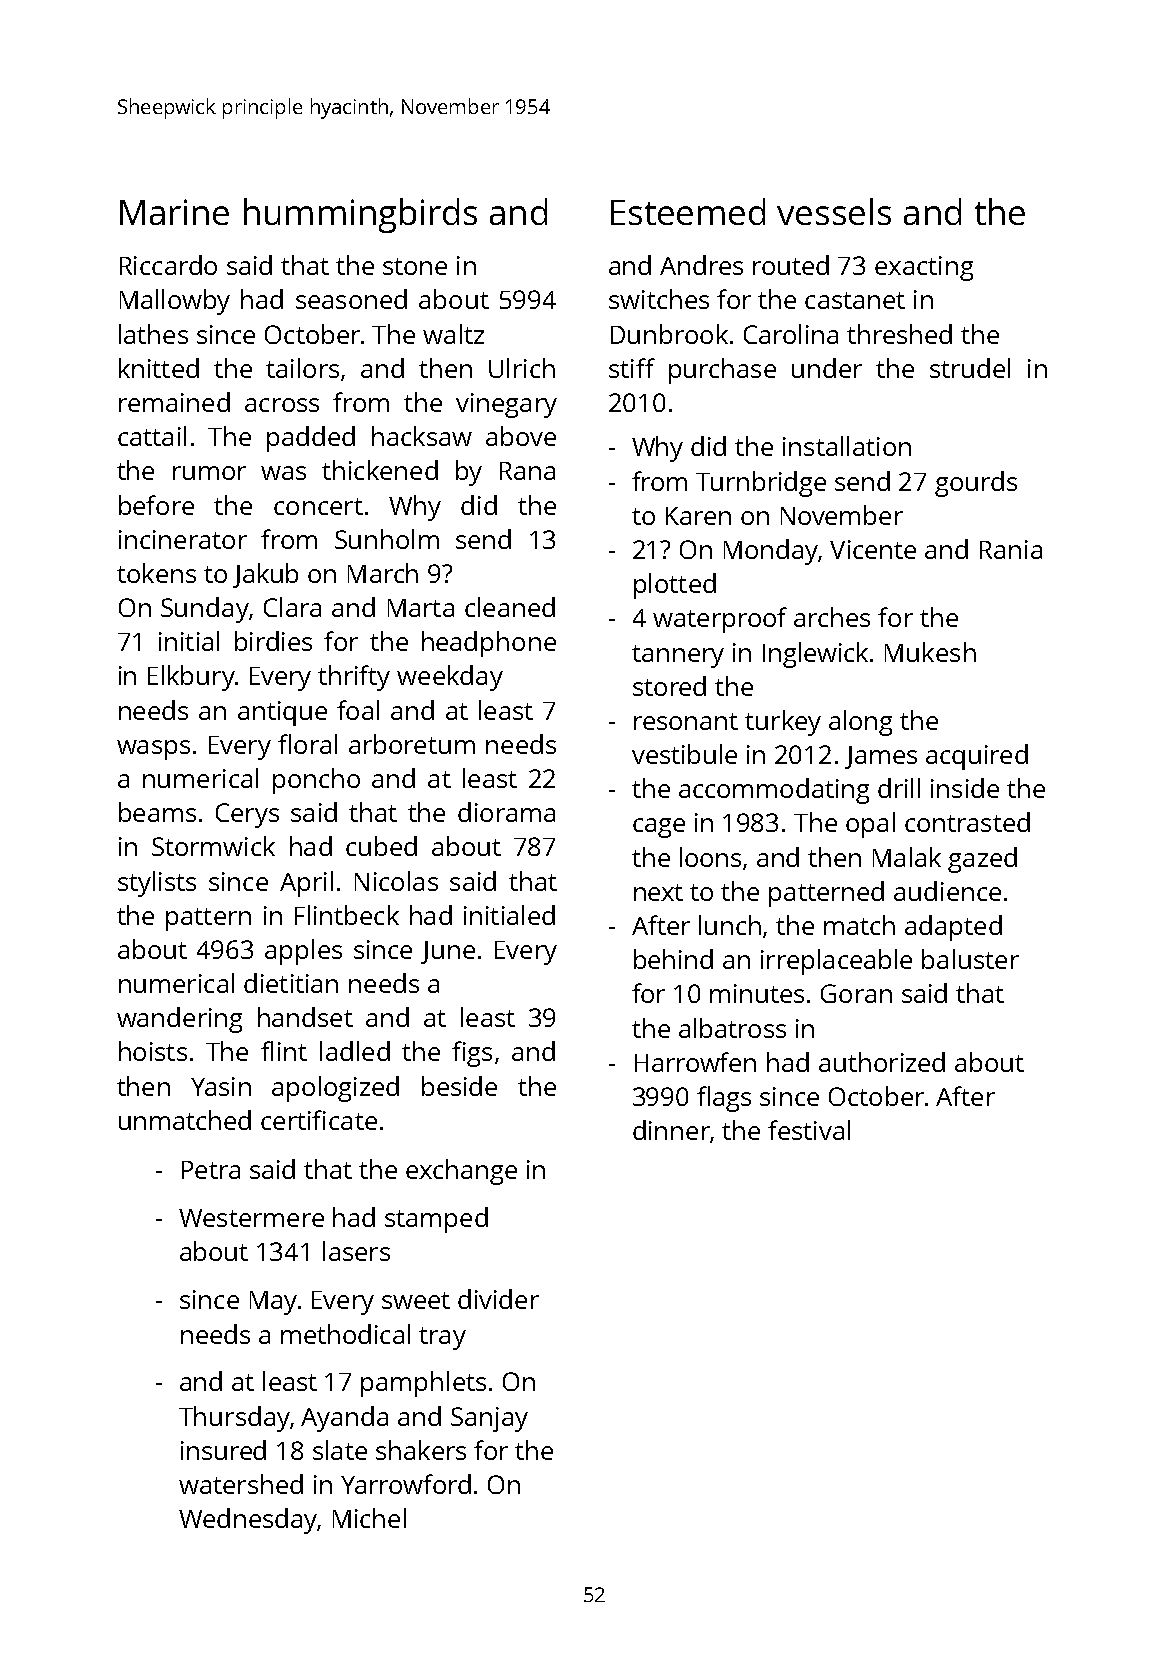 This document has height=1654, width=1165. What do you see at coordinates (223, 1450) in the document?
I see `insured` at bounding box center [223, 1450].
